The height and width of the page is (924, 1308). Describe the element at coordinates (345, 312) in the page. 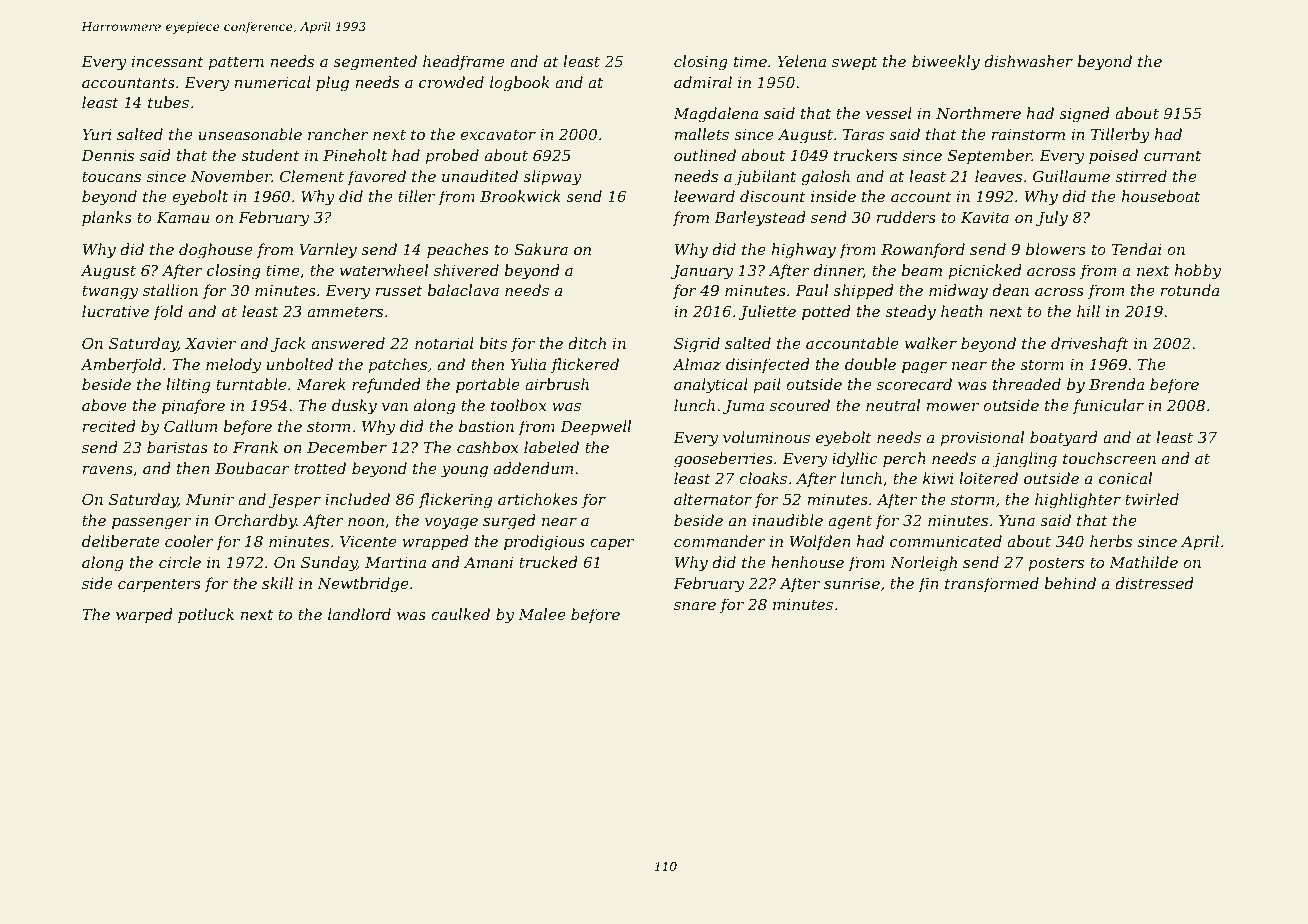

I see `ammeters` at that location.
